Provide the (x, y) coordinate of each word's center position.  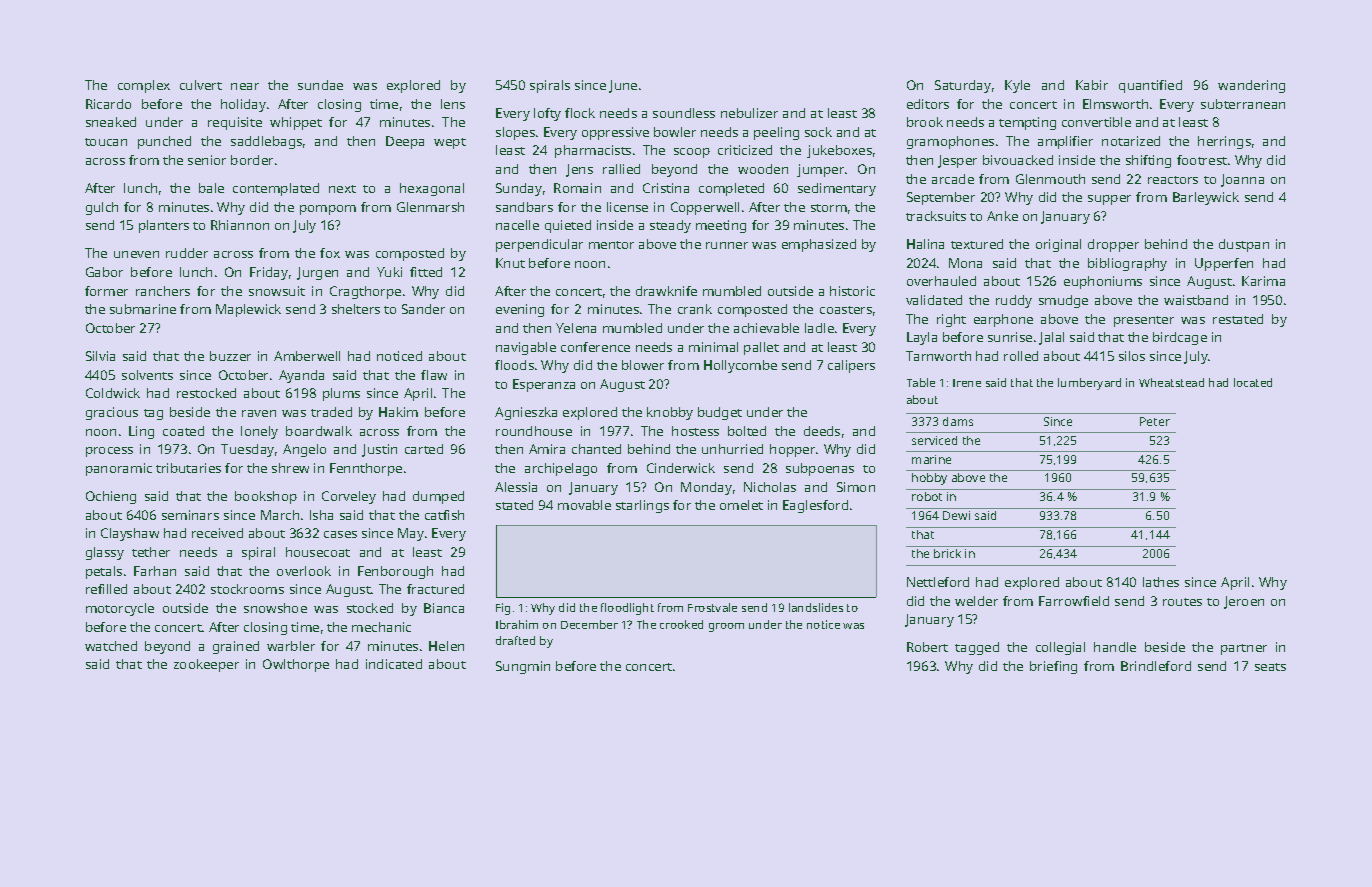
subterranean (1243, 104)
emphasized (819, 245)
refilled (106, 589)
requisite (235, 123)
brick (947, 553)
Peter (1155, 421)
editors (928, 104)
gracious (112, 413)
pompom (328, 210)
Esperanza (544, 385)
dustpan (1244, 245)
